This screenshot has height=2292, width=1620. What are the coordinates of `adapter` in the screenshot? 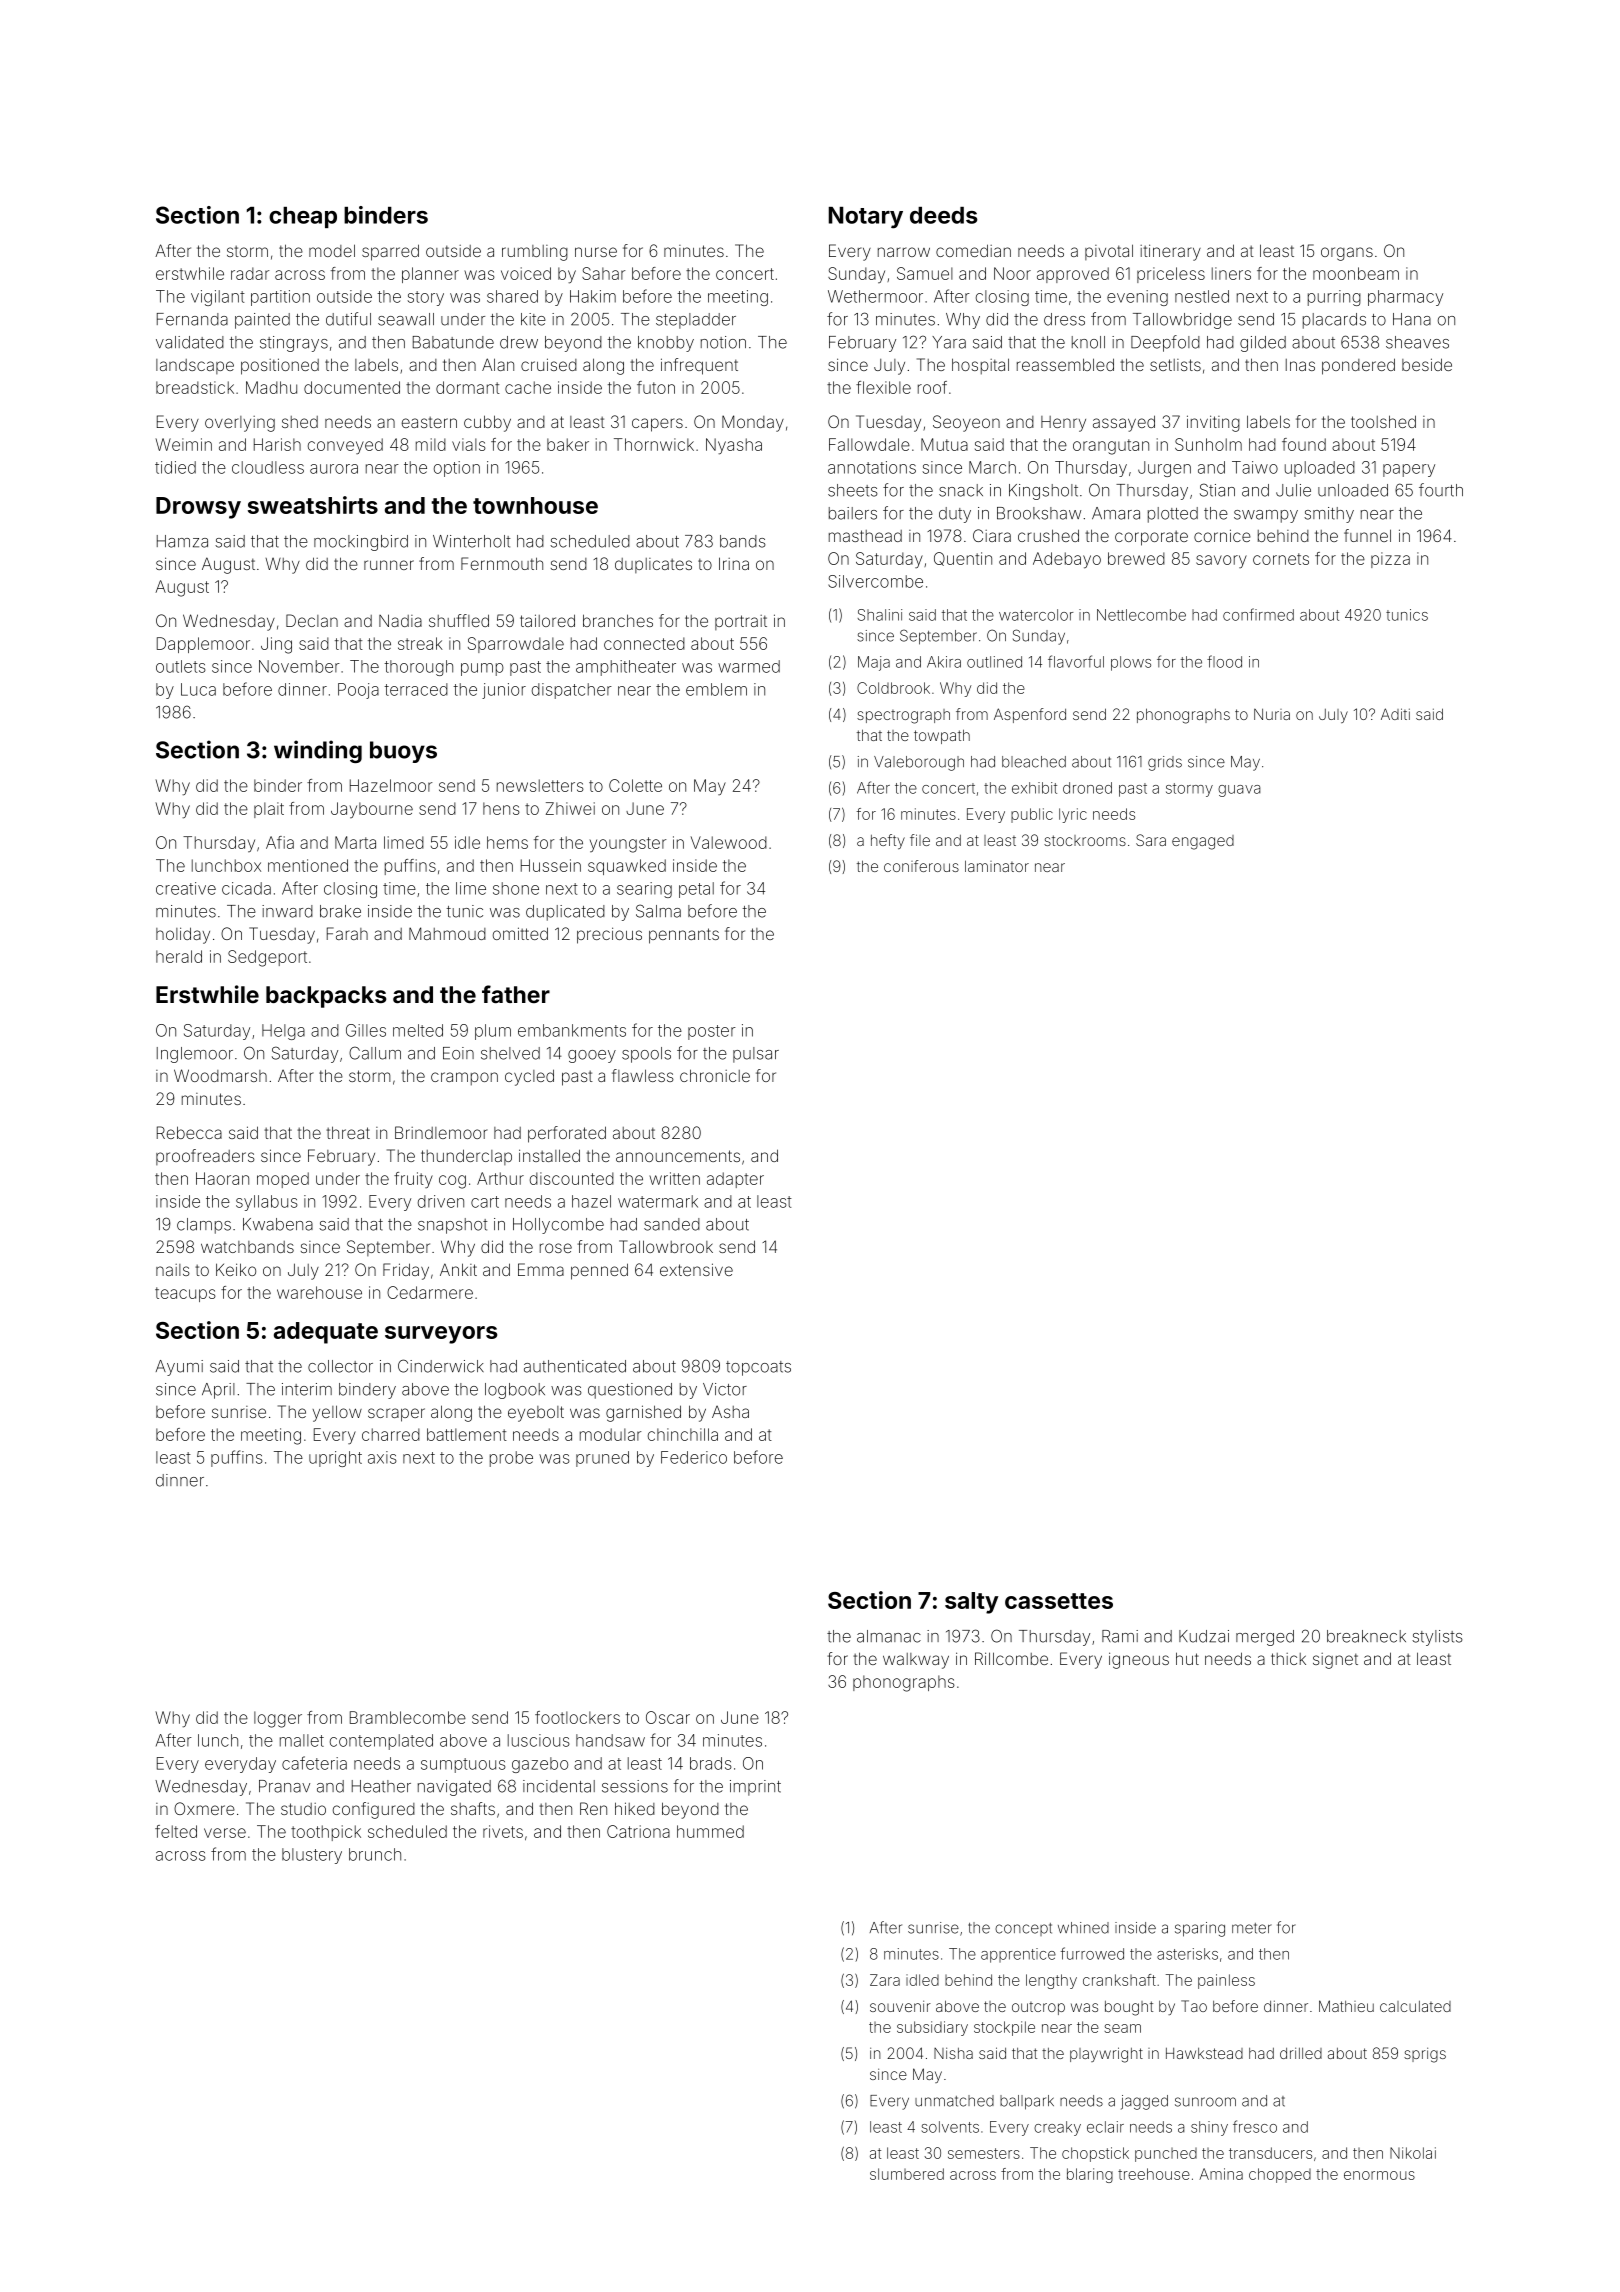 It's located at (735, 1180).
